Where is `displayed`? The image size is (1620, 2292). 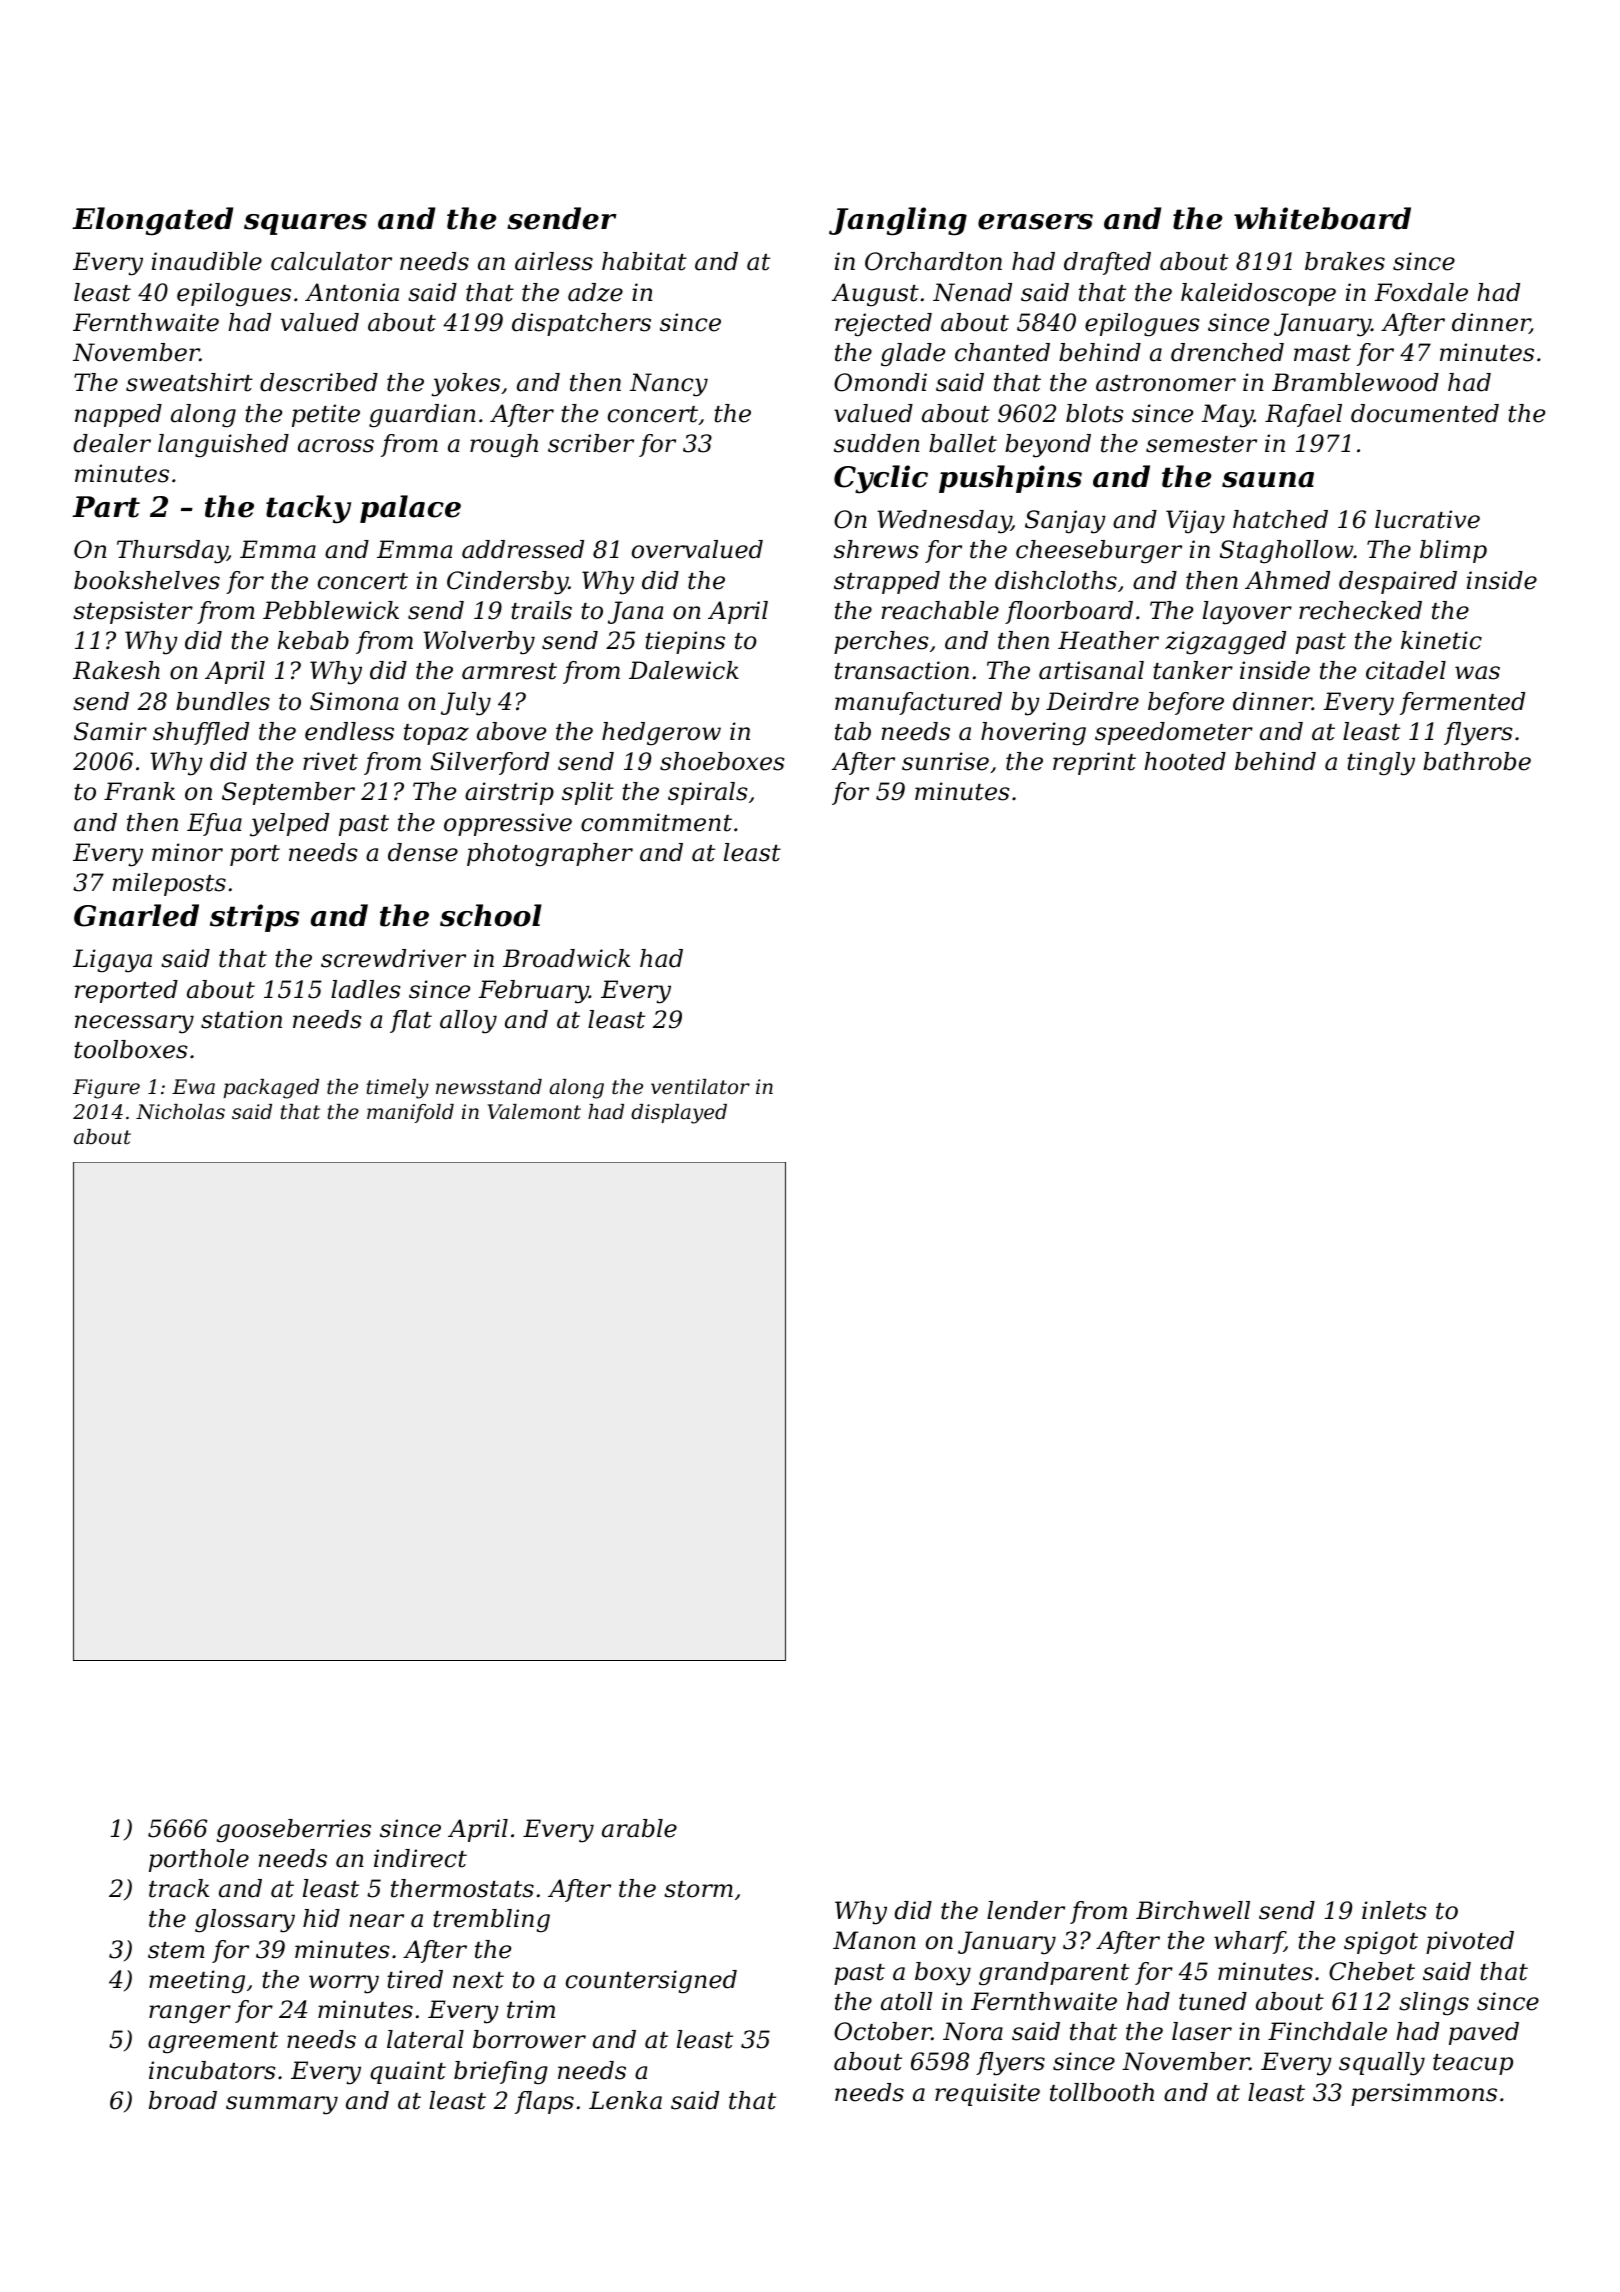
displayed is located at coordinates (679, 1114).
